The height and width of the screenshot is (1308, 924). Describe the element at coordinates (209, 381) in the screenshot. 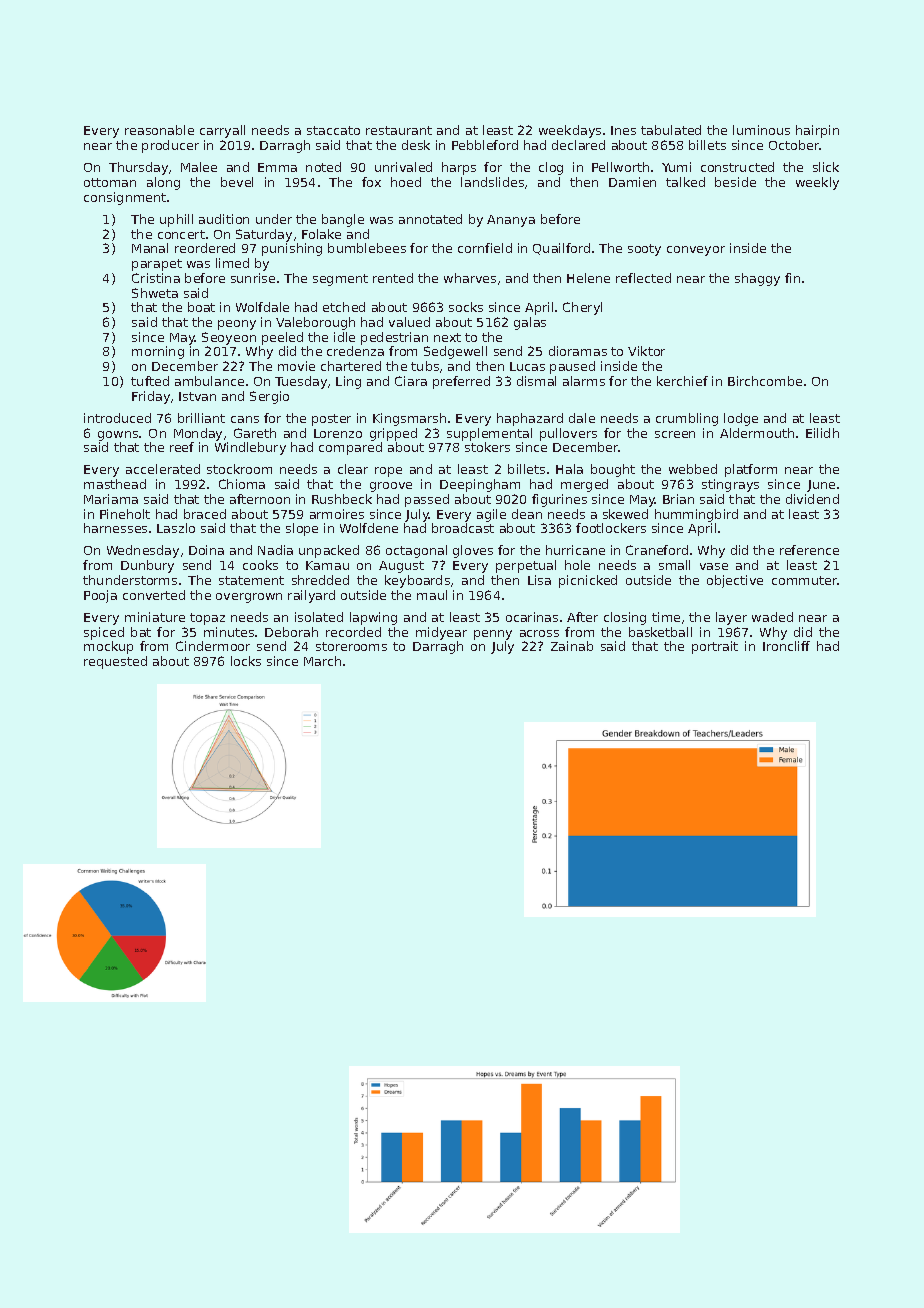

I see `ambulance` at that location.
